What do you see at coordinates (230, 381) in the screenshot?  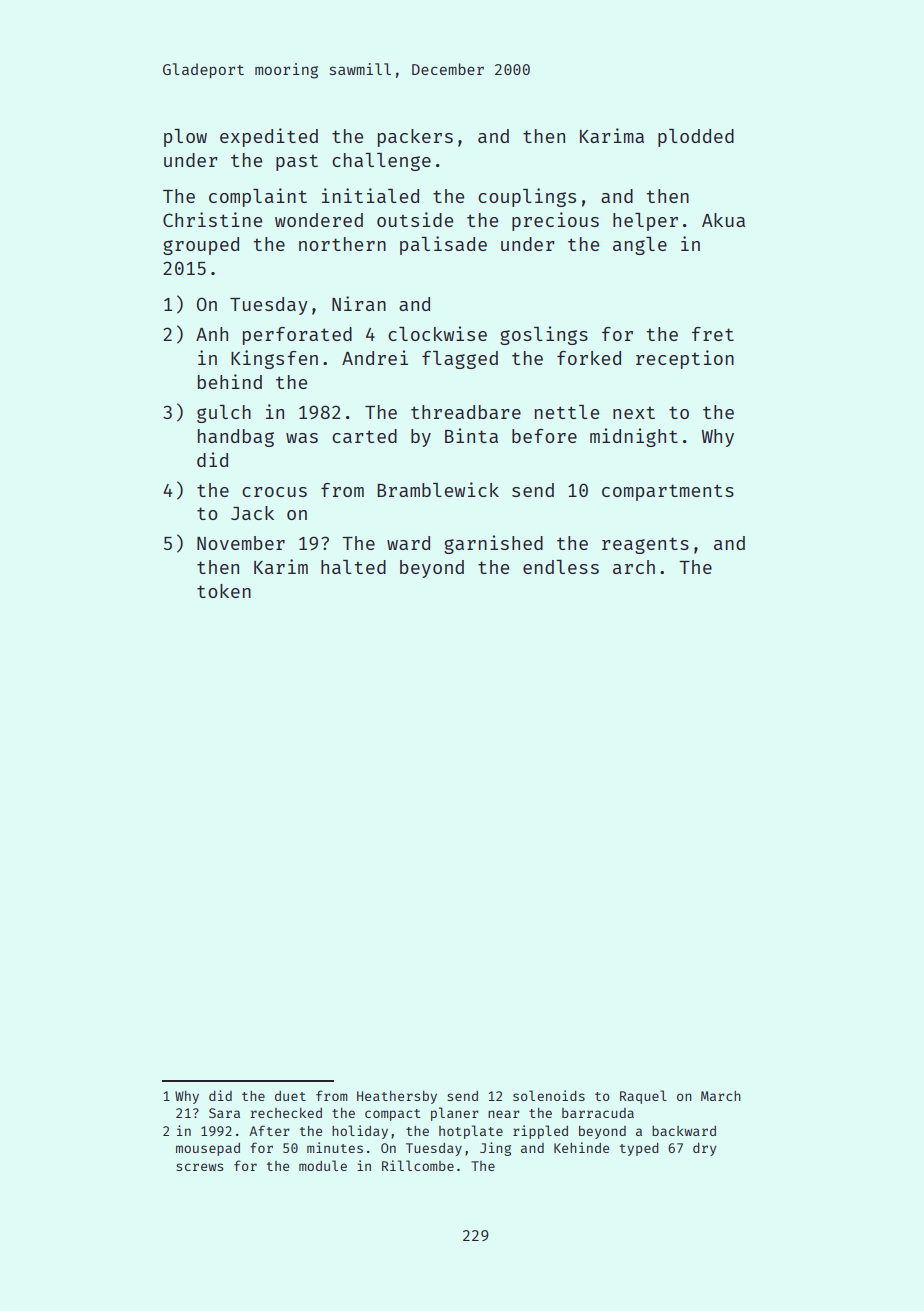 I see `behind` at bounding box center [230, 381].
